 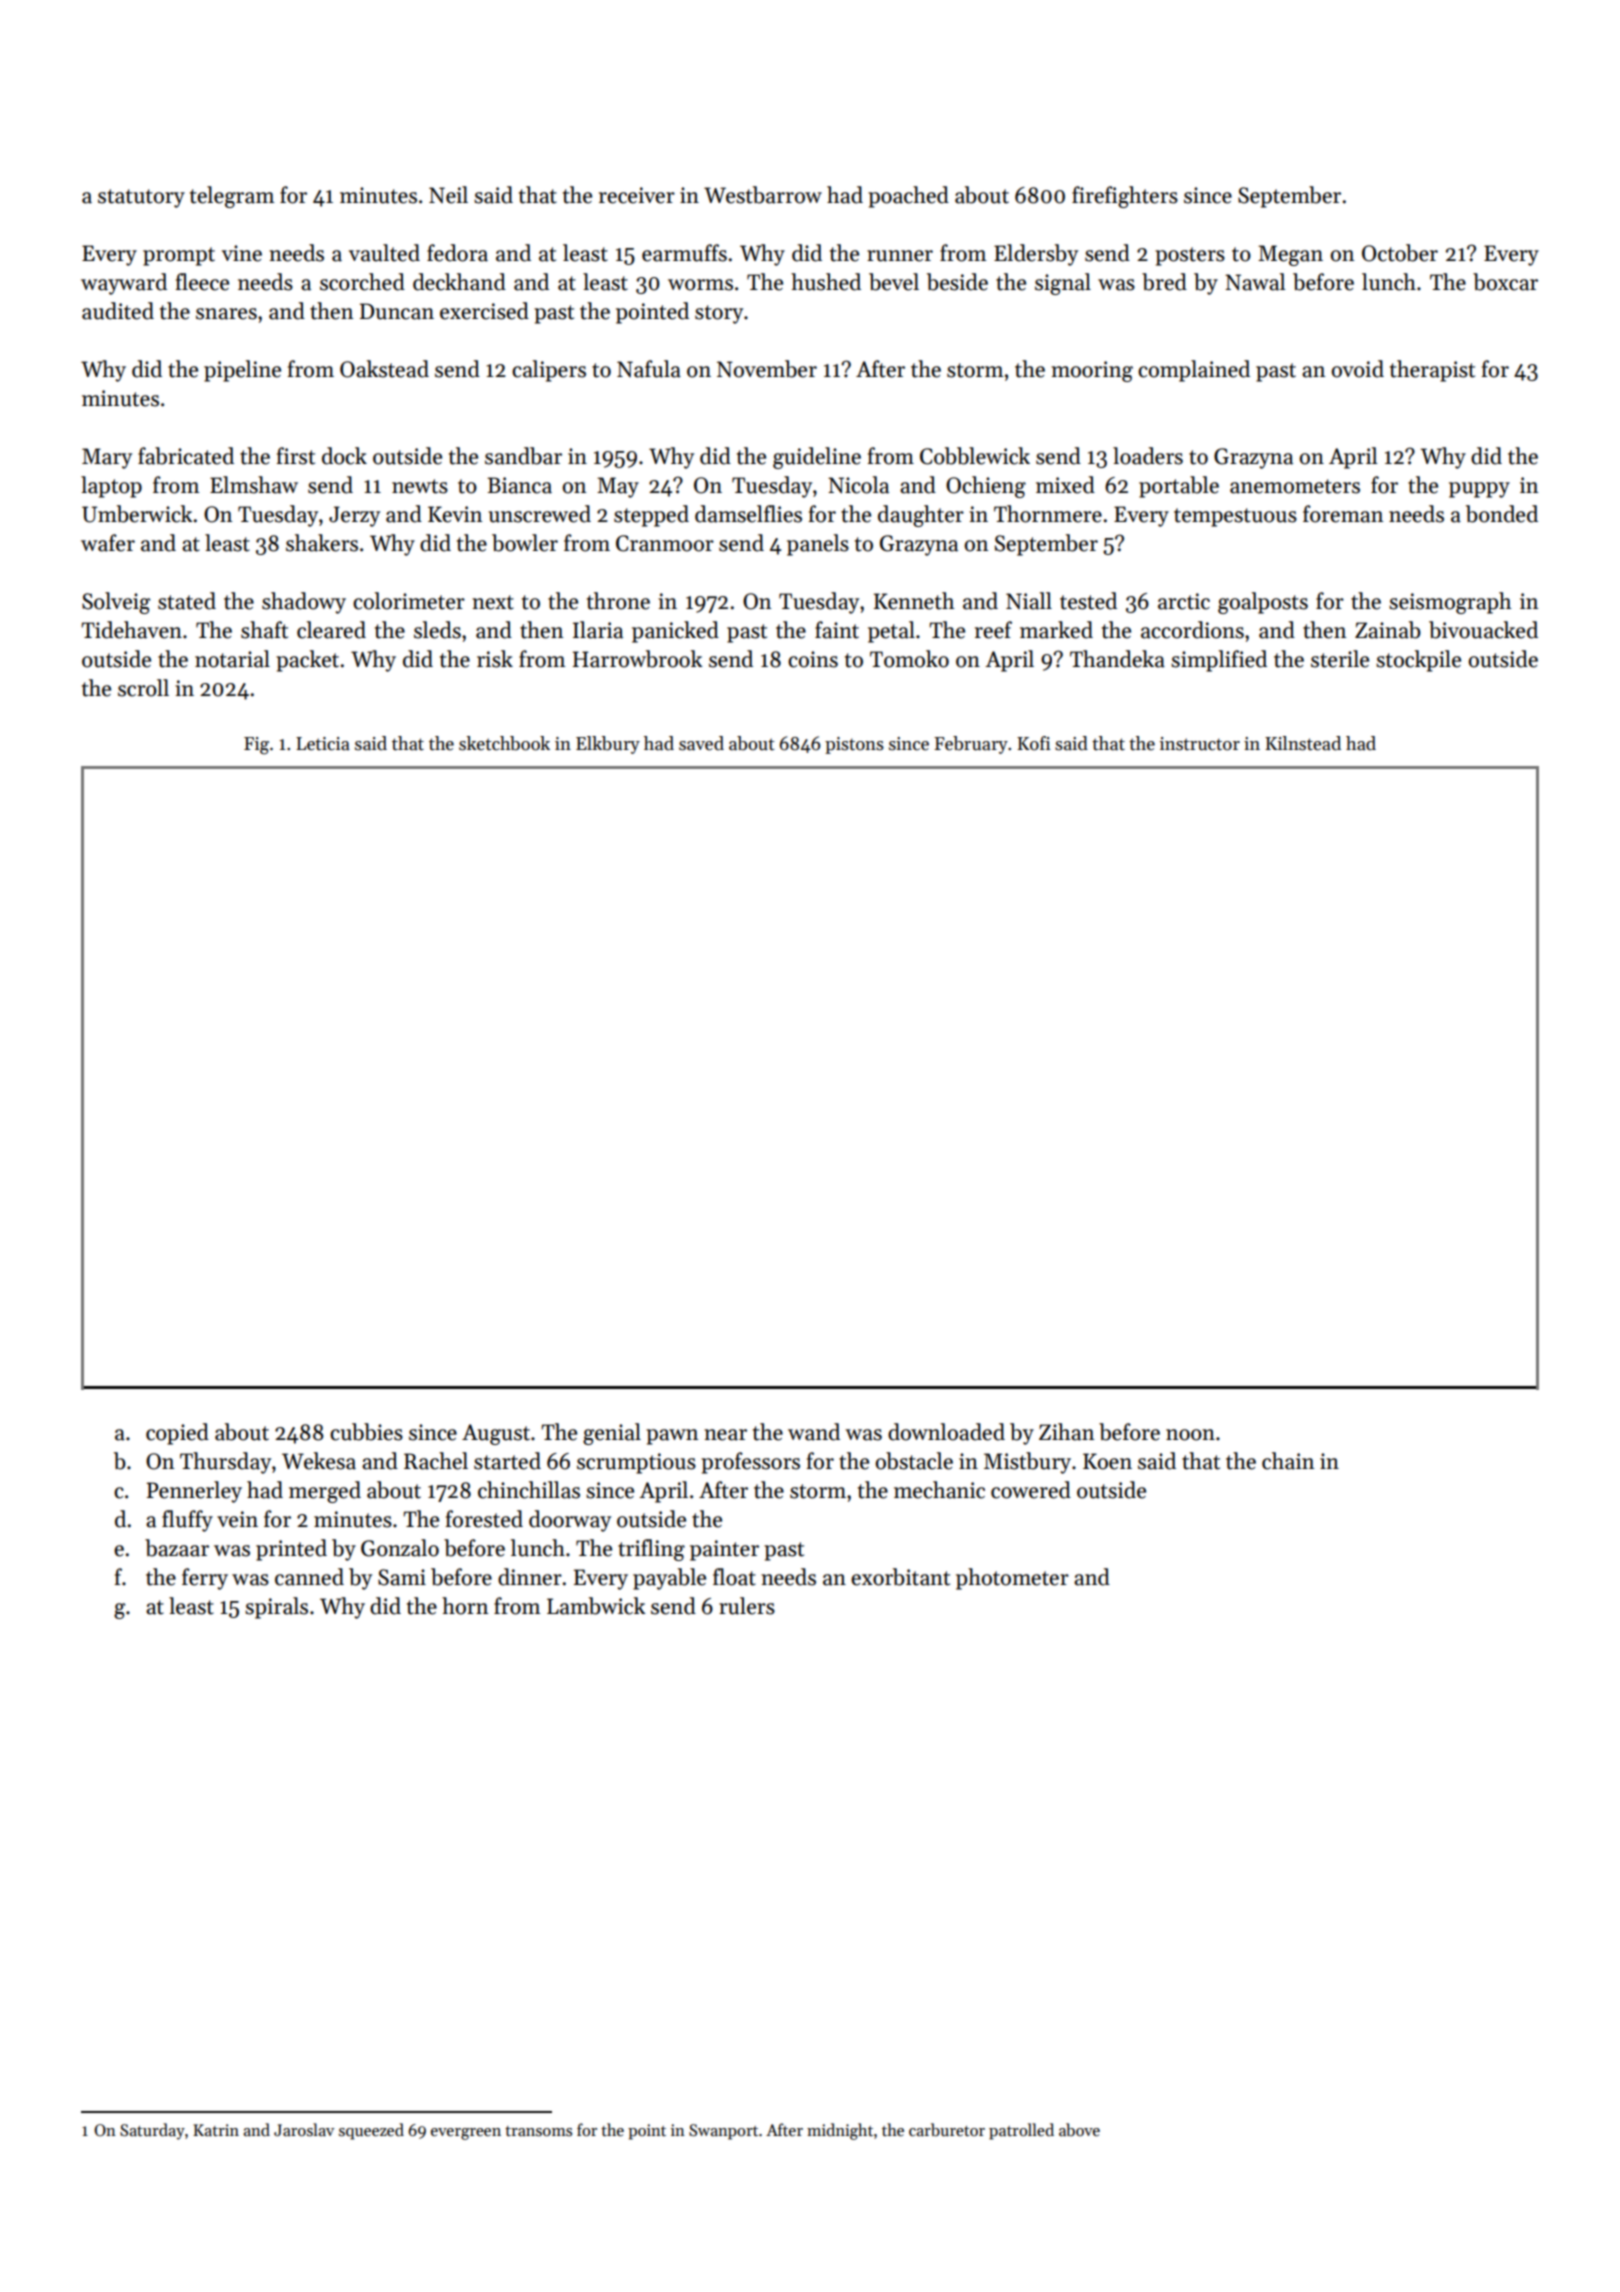 I want to click on squeezed, so click(x=371, y=2131).
